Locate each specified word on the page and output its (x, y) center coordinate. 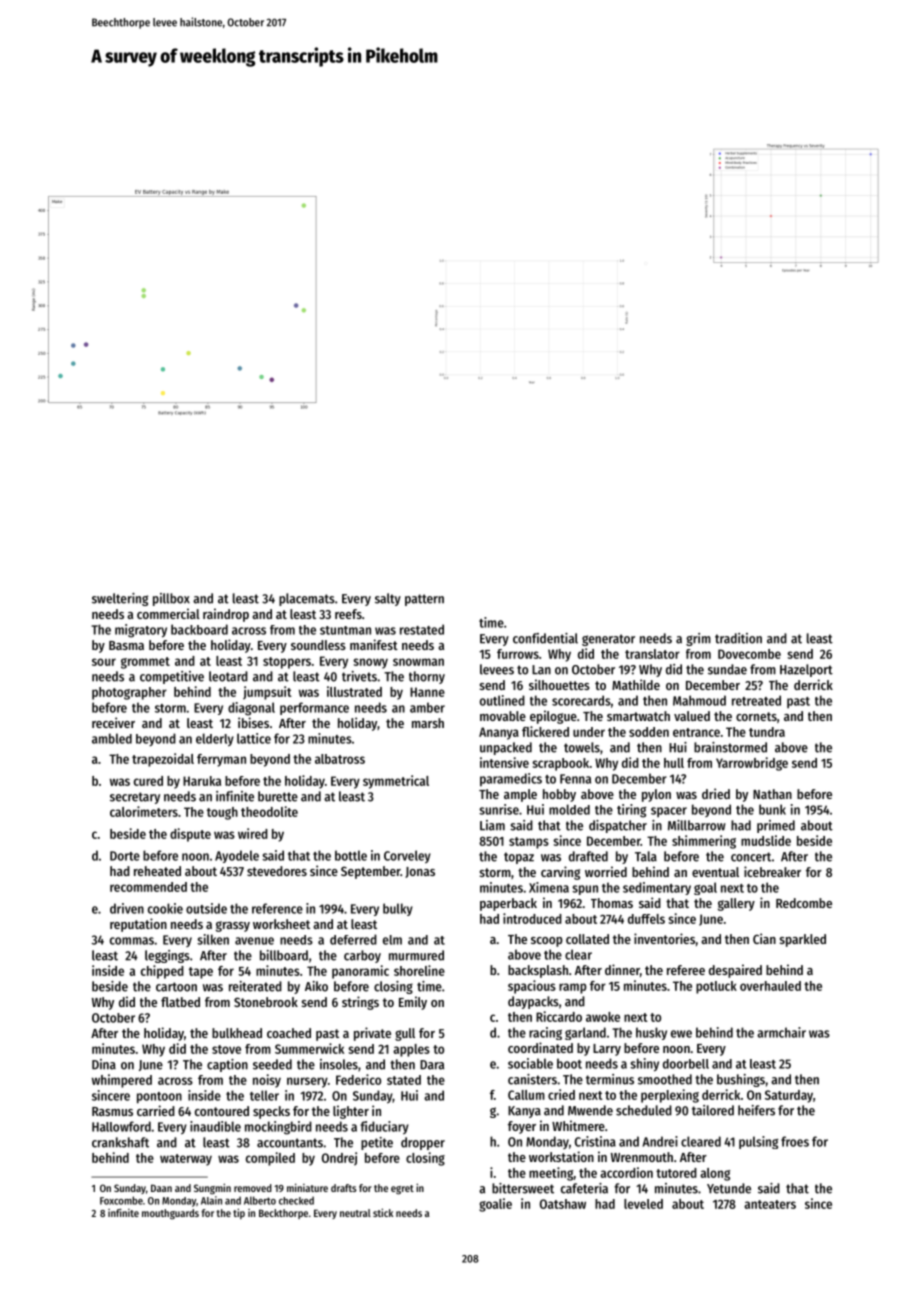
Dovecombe (749, 654)
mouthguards (170, 1214)
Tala (646, 856)
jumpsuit (267, 693)
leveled (643, 1204)
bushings (741, 1080)
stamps (529, 843)
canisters (532, 1079)
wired (253, 833)
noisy (267, 1081)
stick (383, 1212)
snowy (370, 663)
